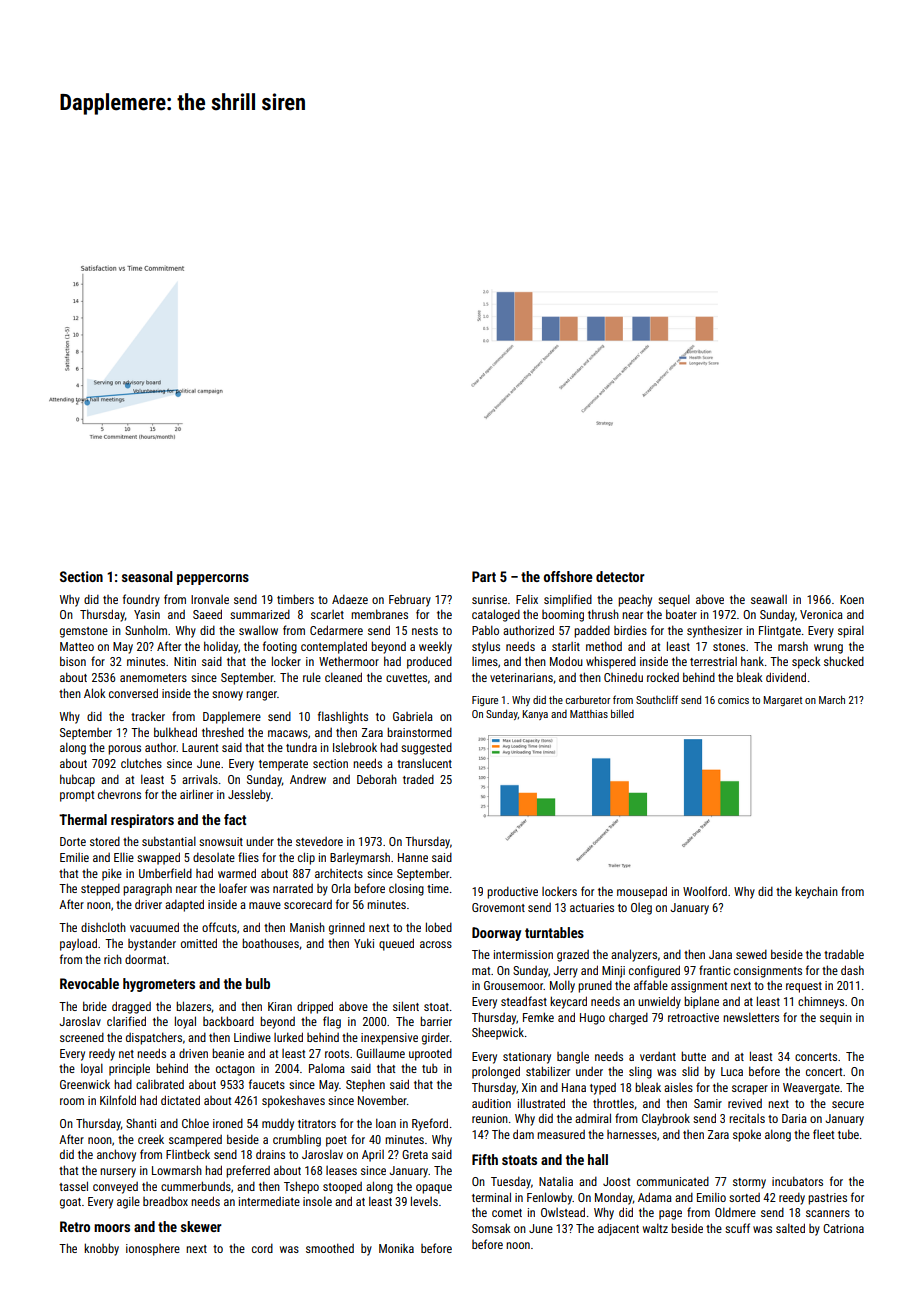 This screenshot has width=924, height=1308. What do you see at coordinates (283, 765) in the screenshot?
I see `temperate` at bounding box center [283, 765].
